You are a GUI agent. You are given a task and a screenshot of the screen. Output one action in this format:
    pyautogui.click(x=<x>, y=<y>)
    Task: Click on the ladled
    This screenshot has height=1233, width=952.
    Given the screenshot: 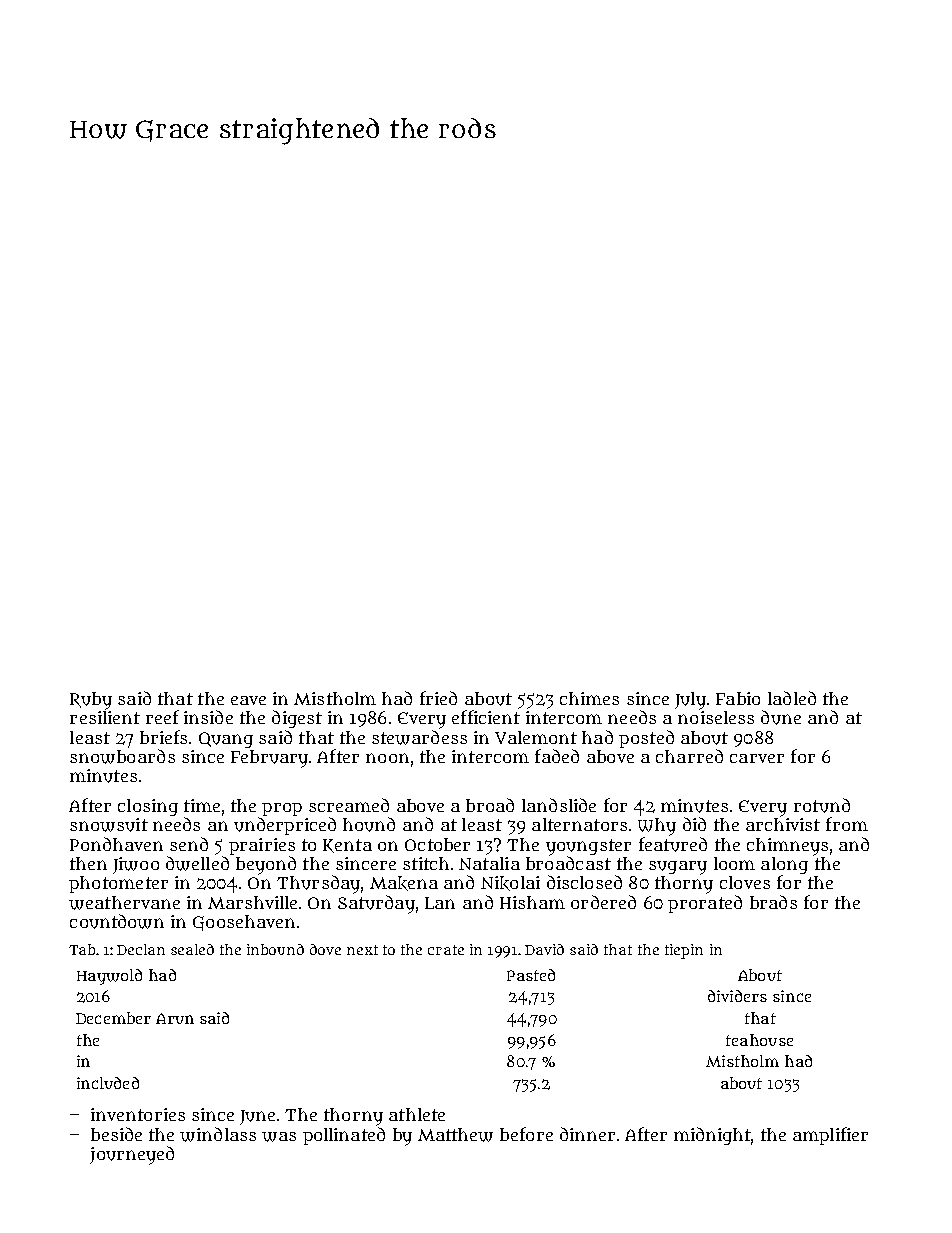 What is the action you would take?
    pyautogui.click(x=792, y=698)
